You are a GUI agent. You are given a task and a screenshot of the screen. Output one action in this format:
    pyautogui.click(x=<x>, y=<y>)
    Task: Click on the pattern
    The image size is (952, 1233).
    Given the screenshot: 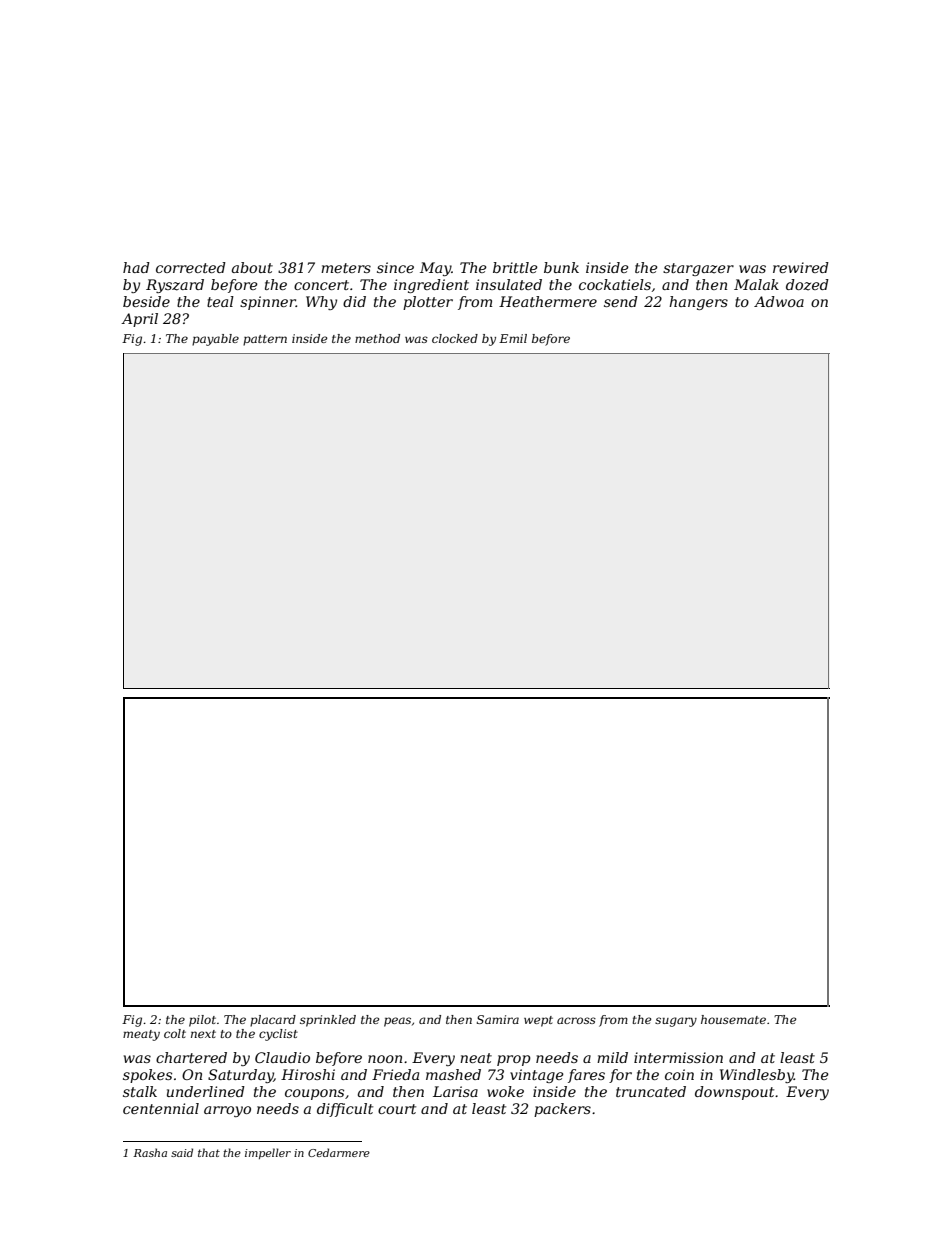 What is the action you would take?
    pyautogui.click(x=265, y=340)
